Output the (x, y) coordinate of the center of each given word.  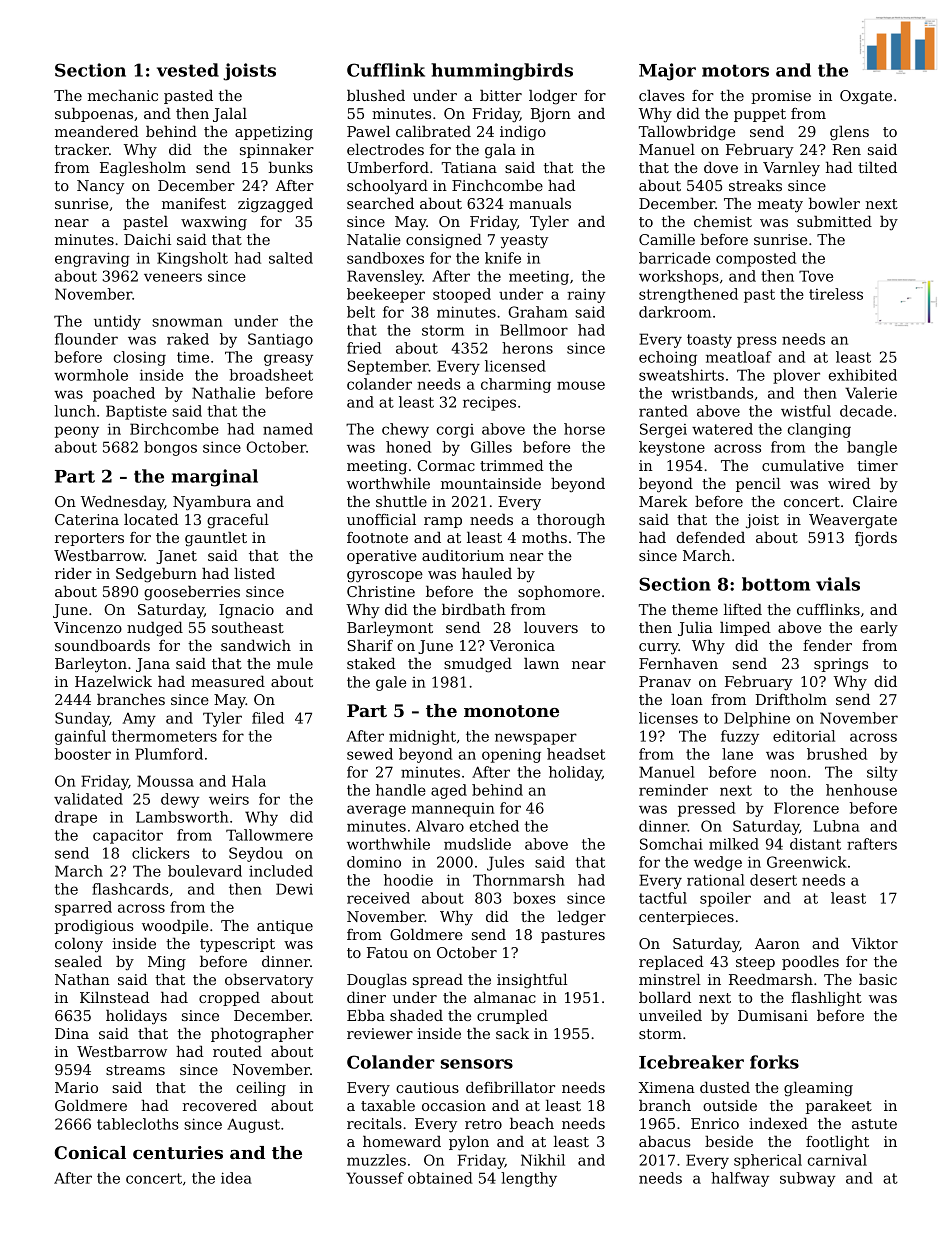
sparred (83, 908)
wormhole (91, 375)
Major (667, 72)
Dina (72, 1033)
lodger (553, 97)
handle (401, 790)
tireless (836, 294)
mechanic (123, 95)
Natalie (374, 239)
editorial (804, 736)
